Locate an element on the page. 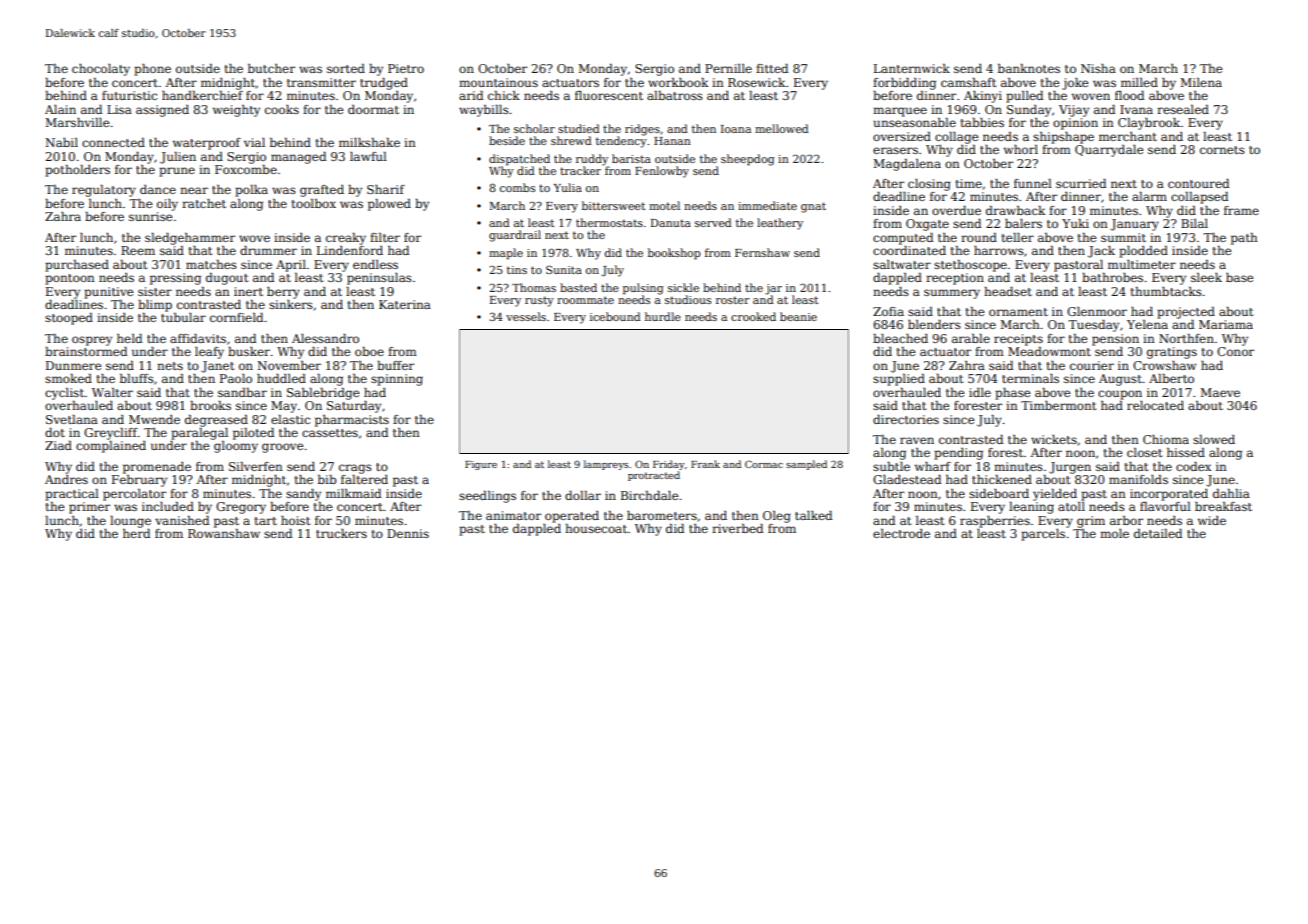  banknotes is located at coordinates (1029, 68).
